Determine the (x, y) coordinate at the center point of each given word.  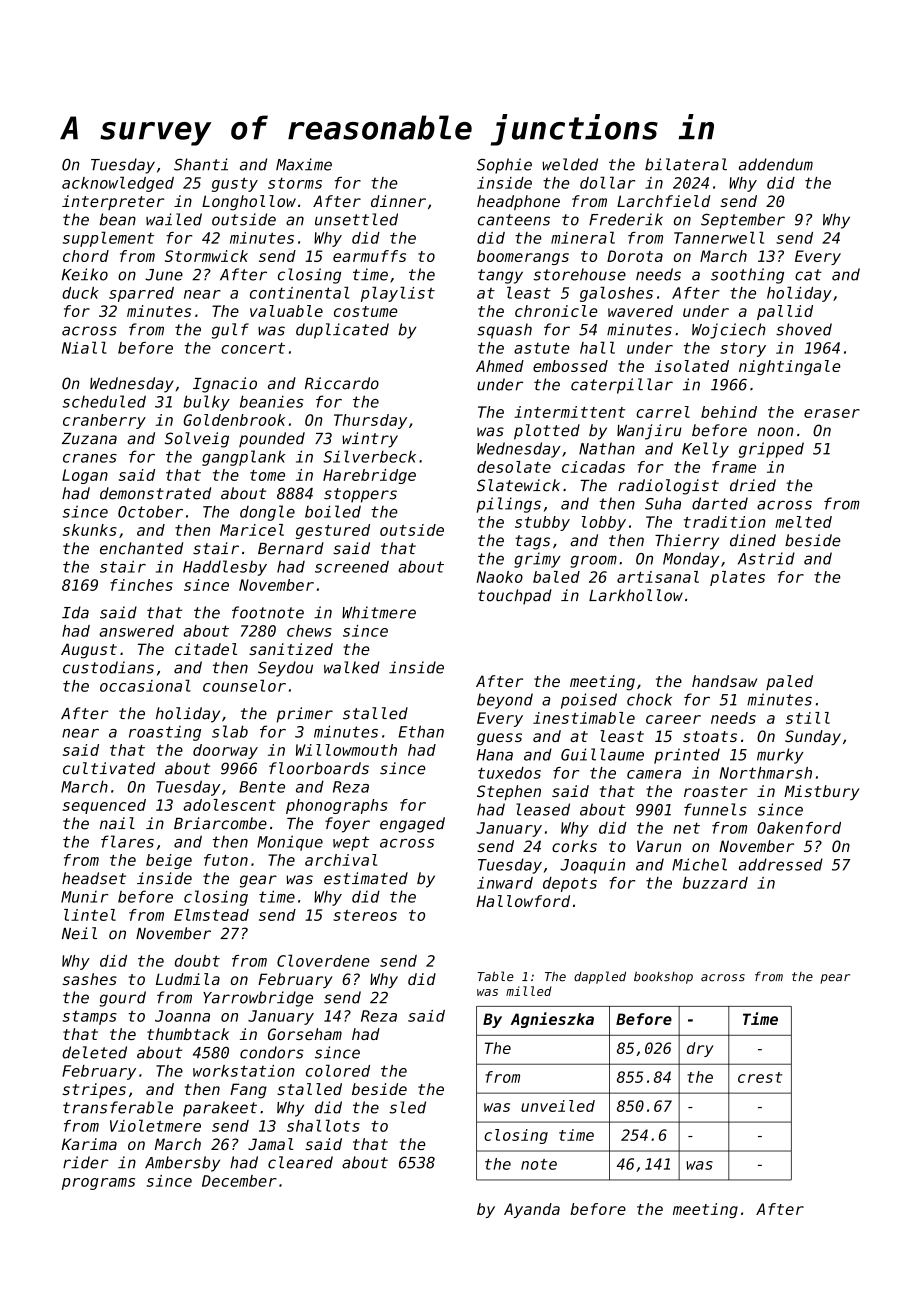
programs (98, 1184)
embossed (570, 366)
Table (495, 976)
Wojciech (729, 331)
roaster (716, 791)
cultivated (109, 768)
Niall (84, 347)
